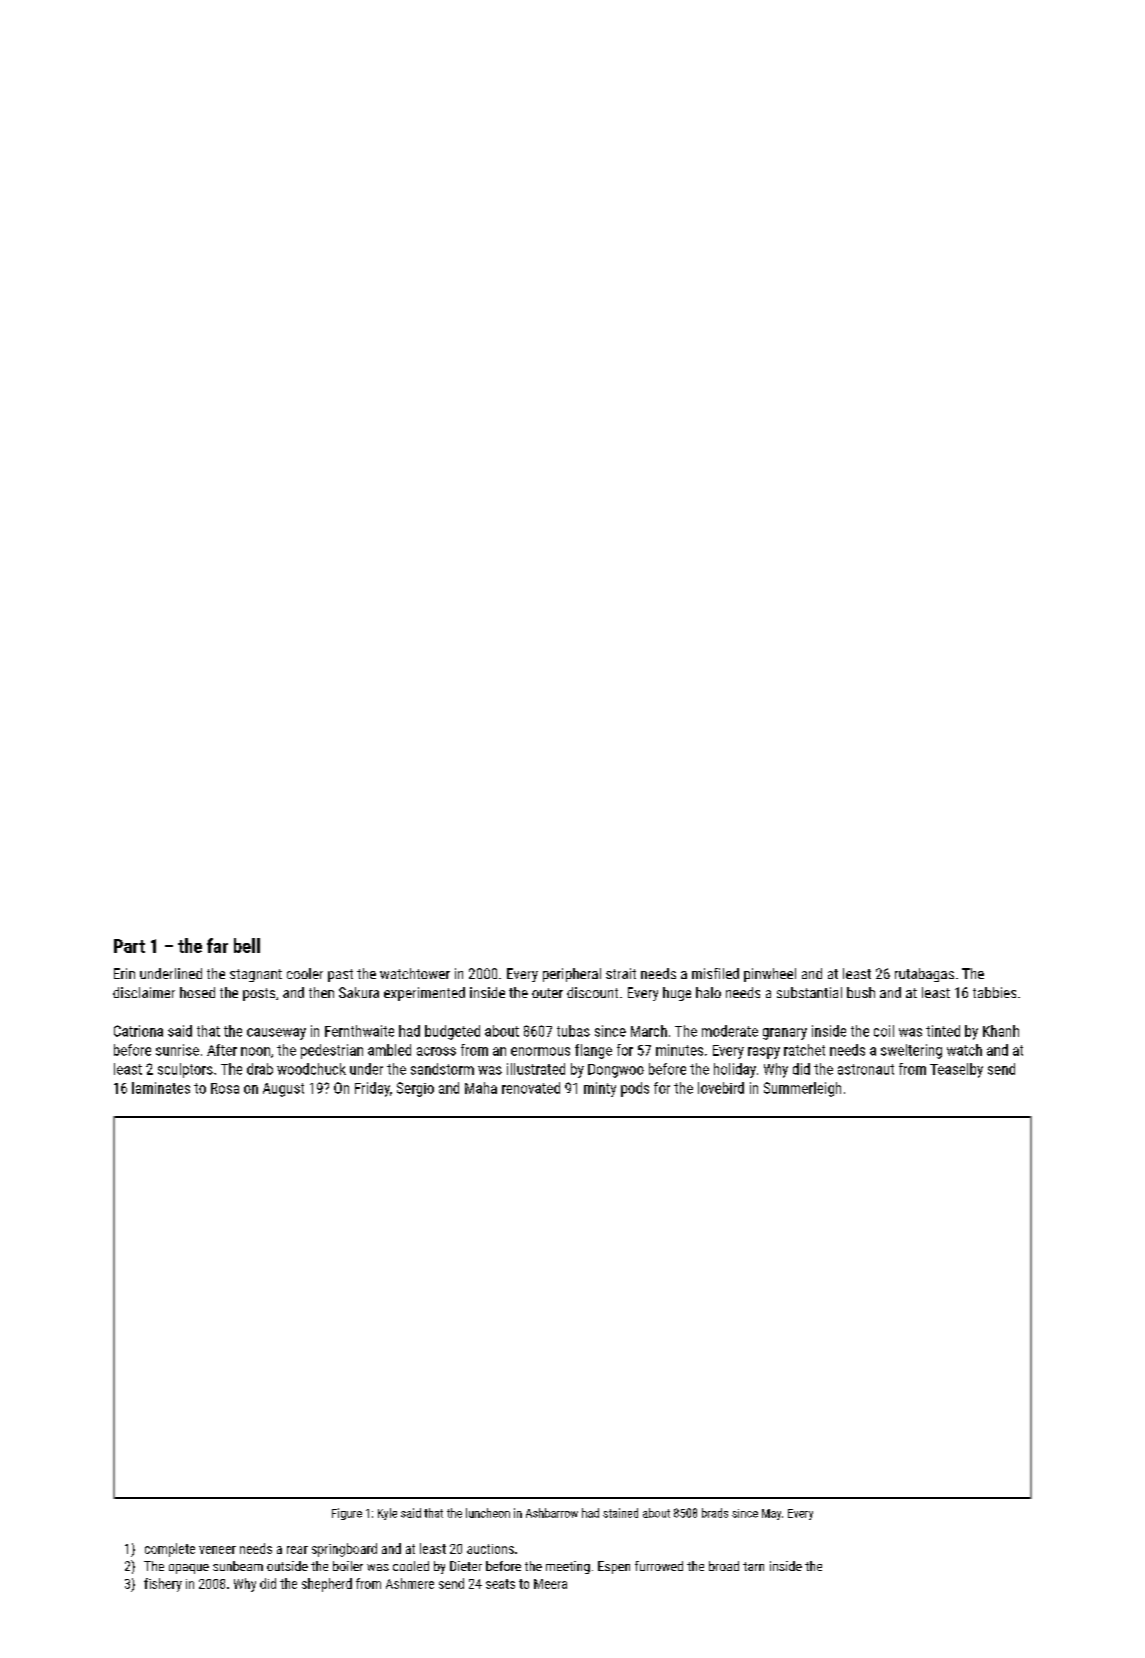  What do you see at coordinates (771, 1514) in the screenshot?
I see `May` at bounding box center [771, 1514].
